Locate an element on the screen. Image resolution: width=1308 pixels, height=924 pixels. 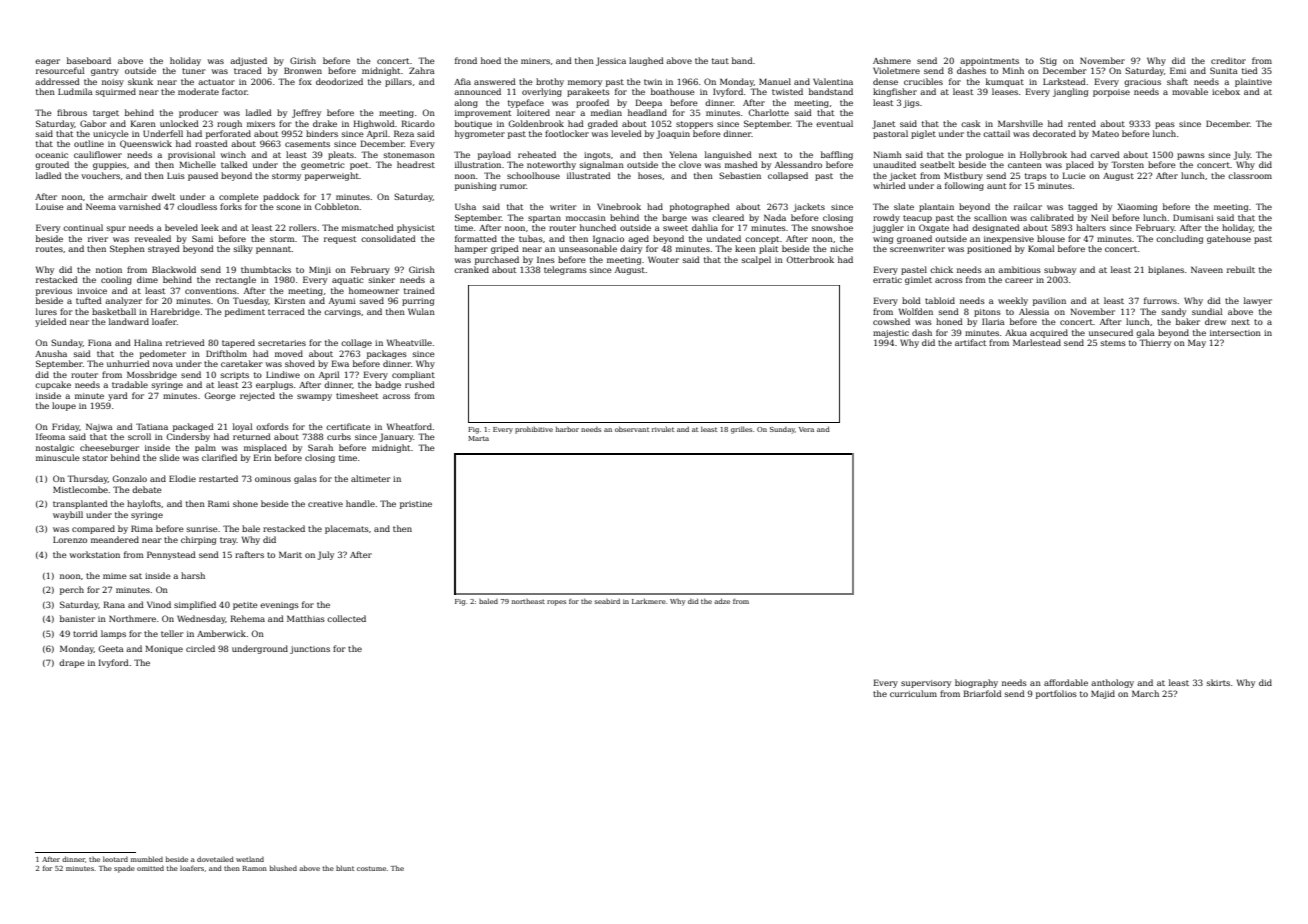
anthology is located at coordinates (1112, 683).
